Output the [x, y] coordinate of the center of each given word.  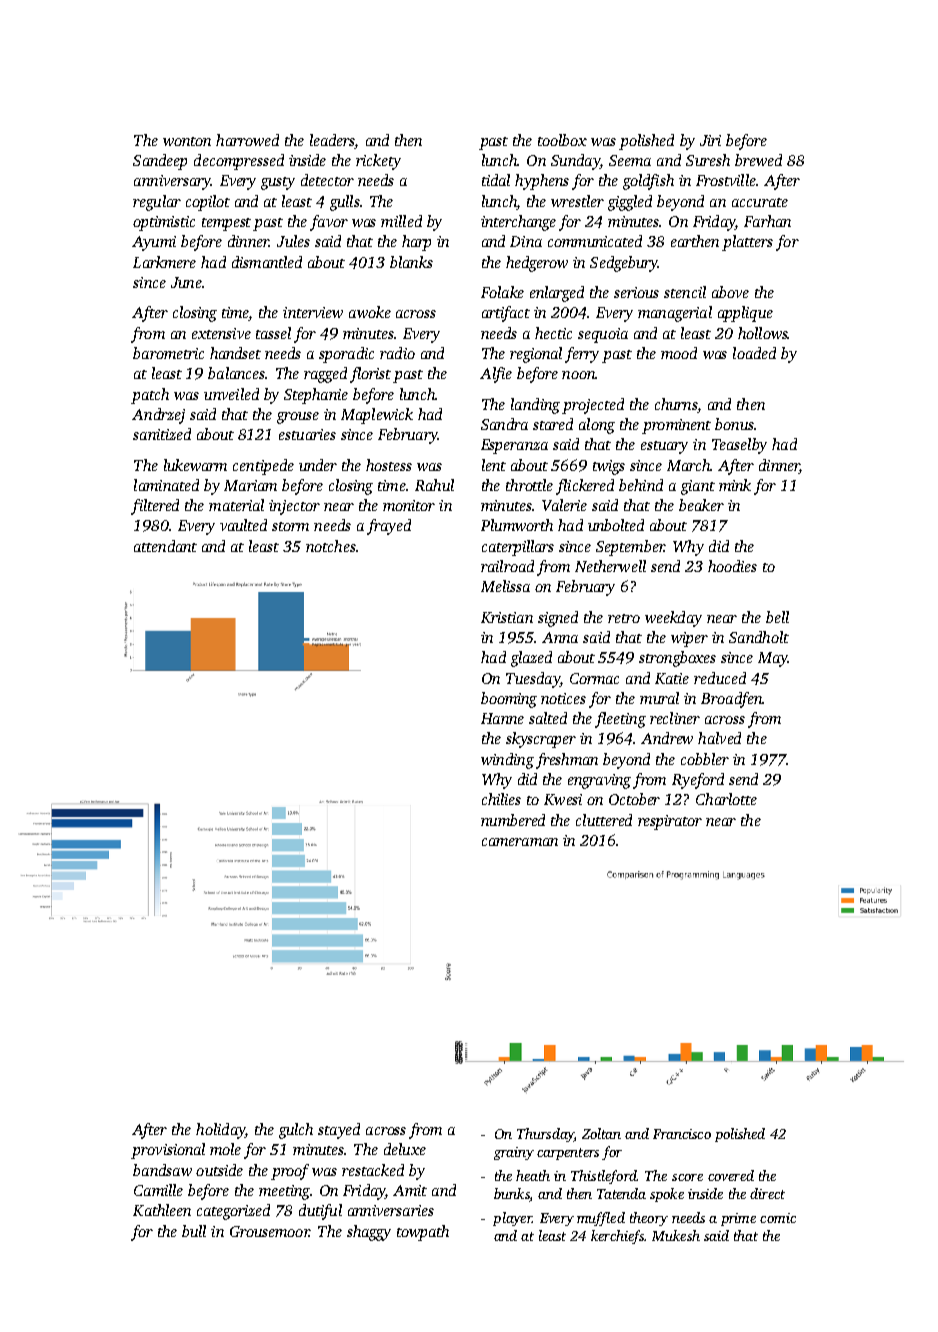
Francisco [682, 1134]
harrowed [247, 140]
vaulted [243, 525]
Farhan [767, 221]
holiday [220, 1131]
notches [331, 546]
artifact [506, 314]
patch [150, 396]
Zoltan [601, 1133]
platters [747, 243]
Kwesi [563, 799]
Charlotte [726, 799]
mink [735, 485]
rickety [378, 162]
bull [194, 1231]
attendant [165, 546]
